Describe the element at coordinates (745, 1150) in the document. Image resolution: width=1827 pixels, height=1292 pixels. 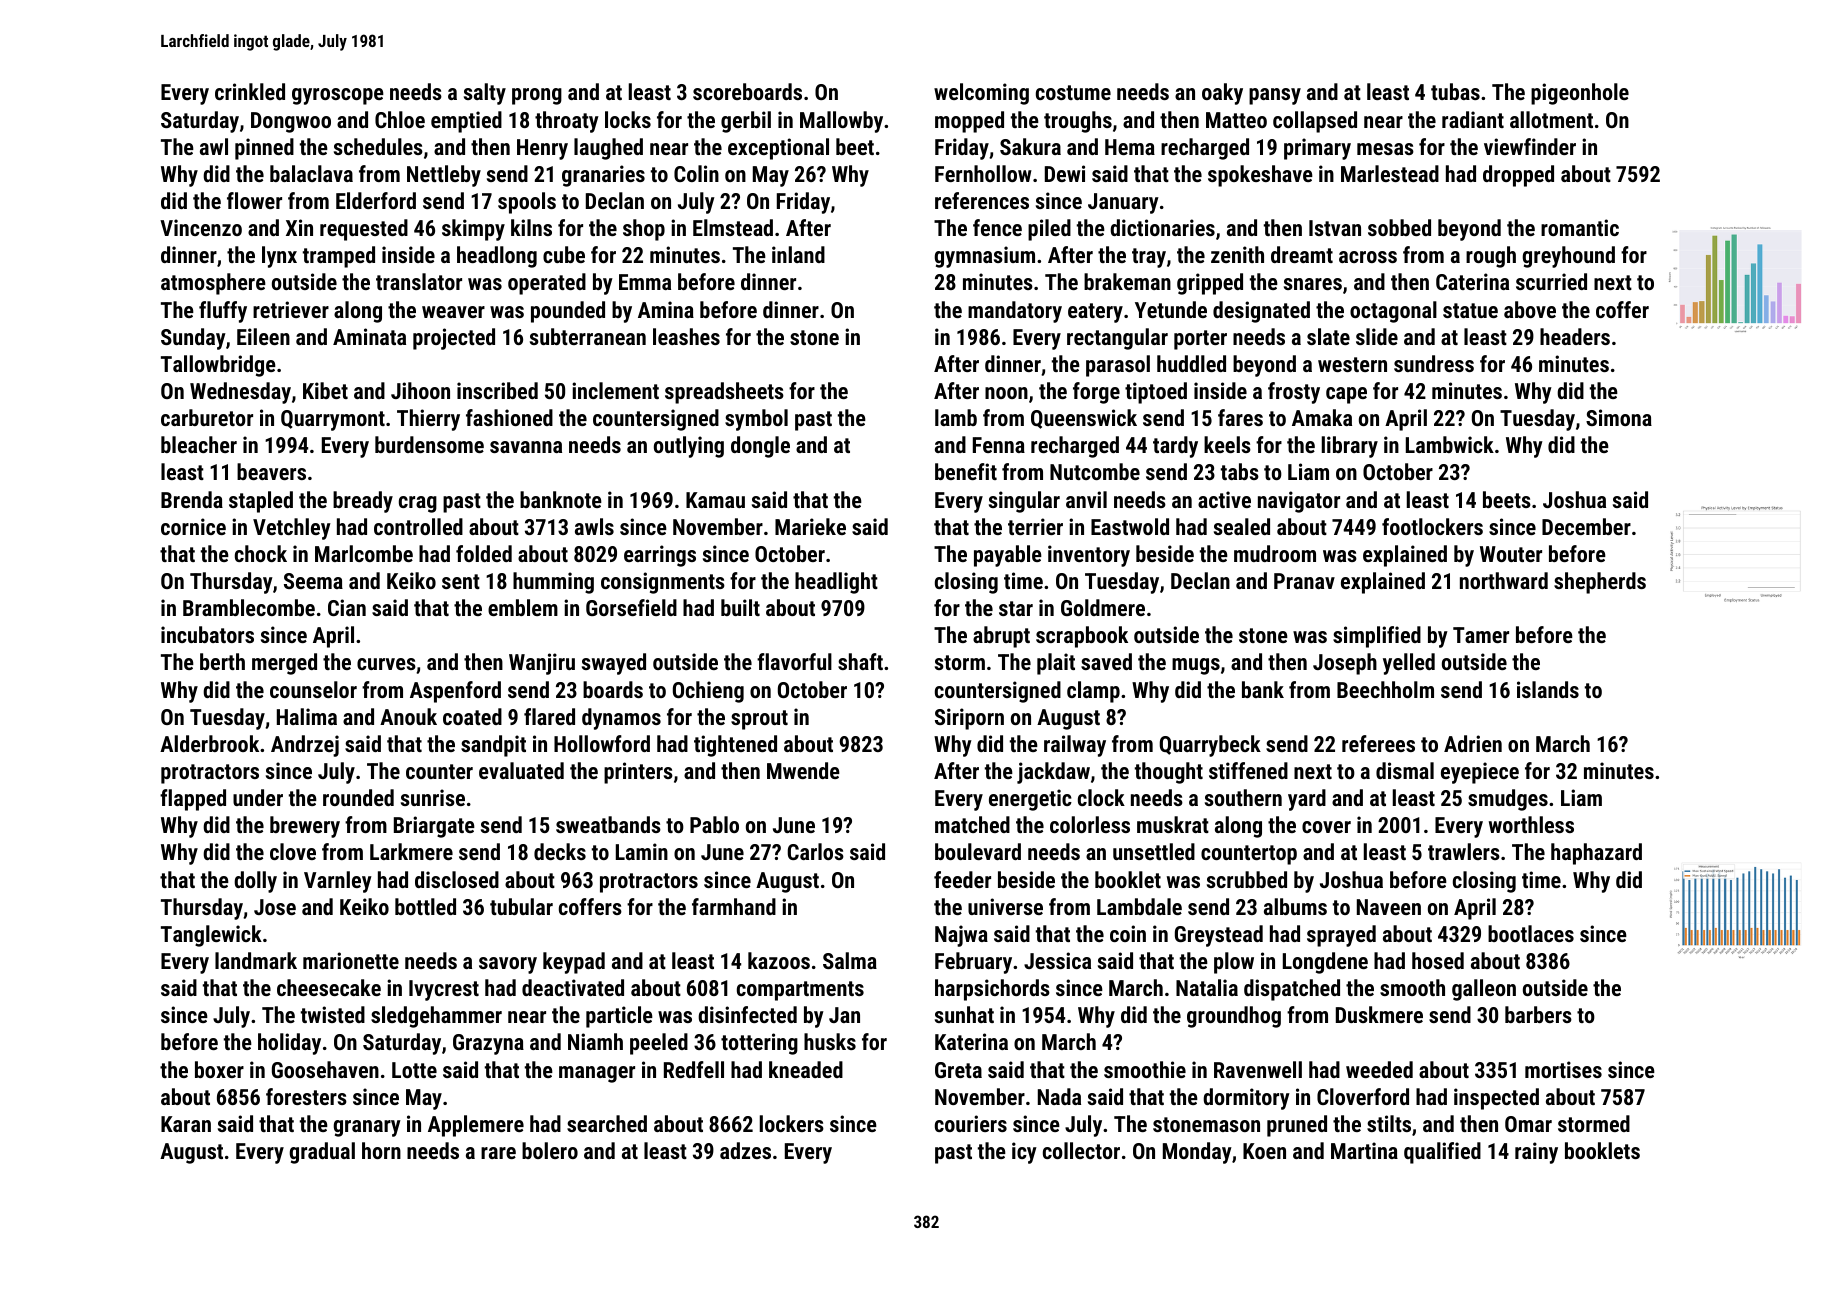
I see `adzes` at that location.
